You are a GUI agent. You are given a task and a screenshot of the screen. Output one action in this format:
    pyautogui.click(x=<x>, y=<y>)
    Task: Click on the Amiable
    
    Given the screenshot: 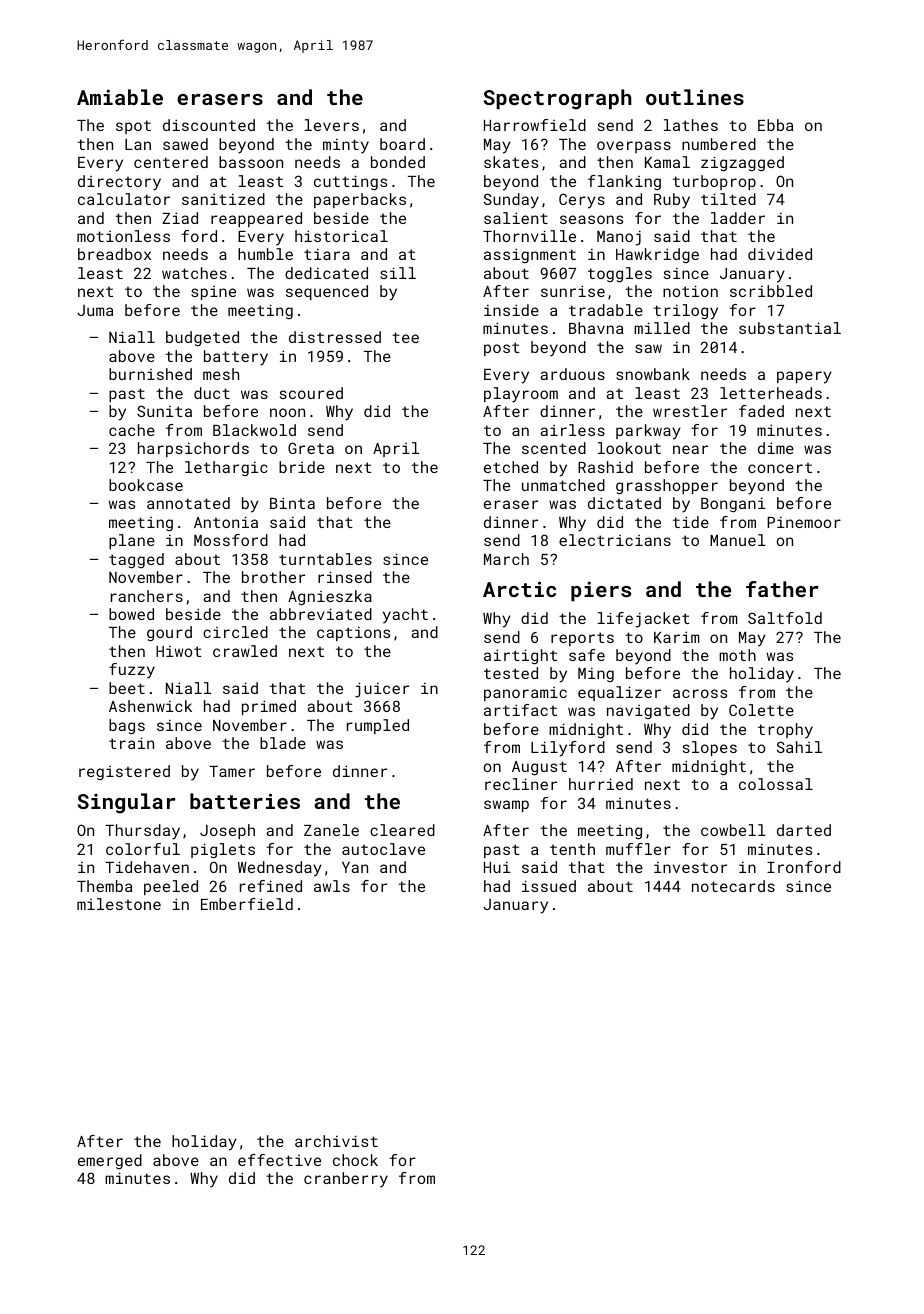 What is the action you would take?
    pyautogui.click(x=120, y=97)
